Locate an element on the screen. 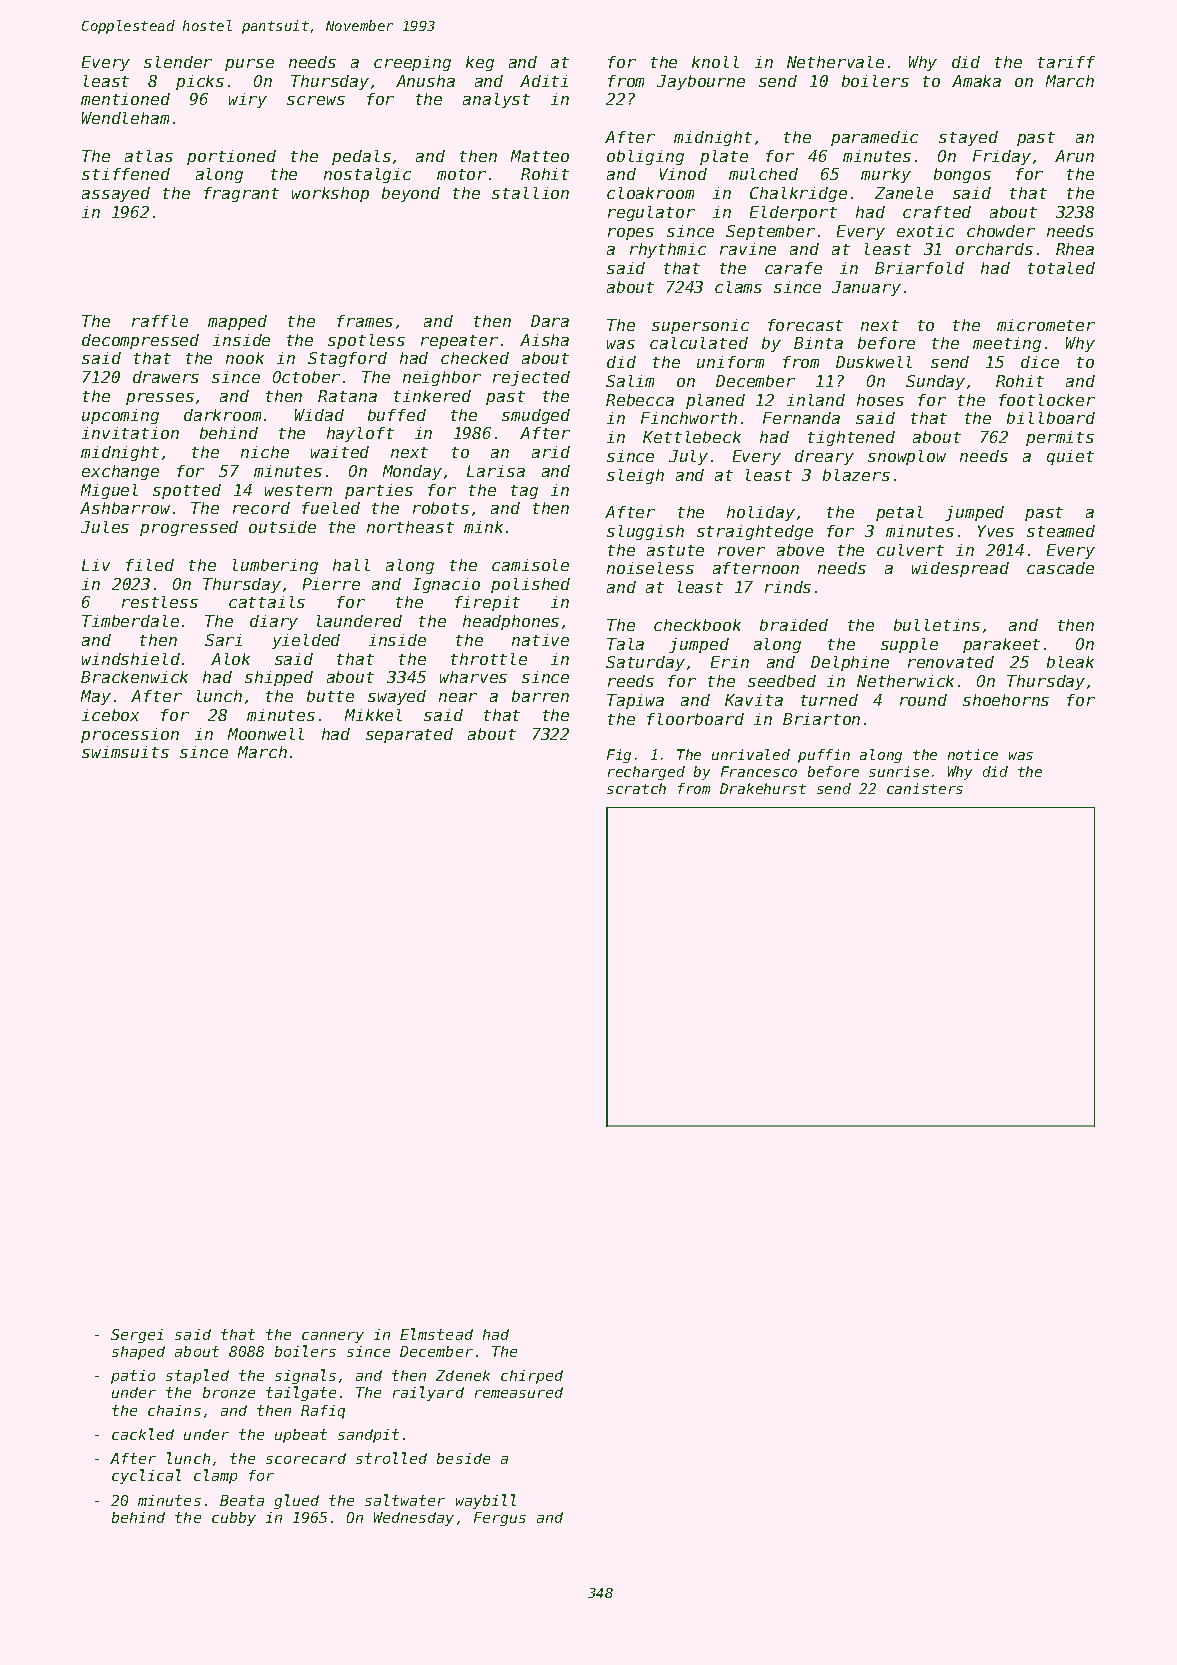 This screenshot has width=1177, height=1665. chirped is located at coordinates (532, 1377).
